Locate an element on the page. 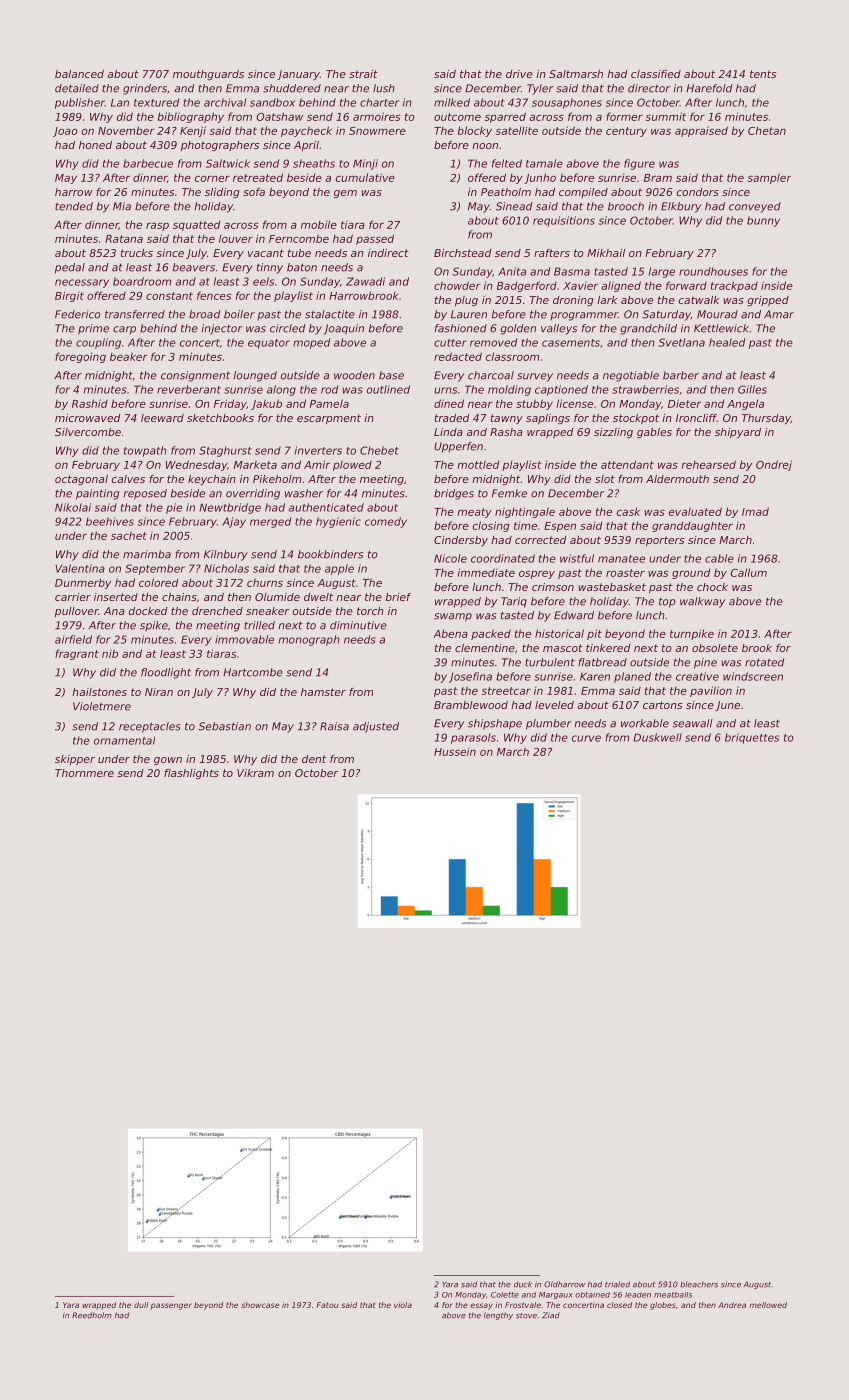 This document has height=1400, width=849. viola is located at coordinates (403, 1305).
